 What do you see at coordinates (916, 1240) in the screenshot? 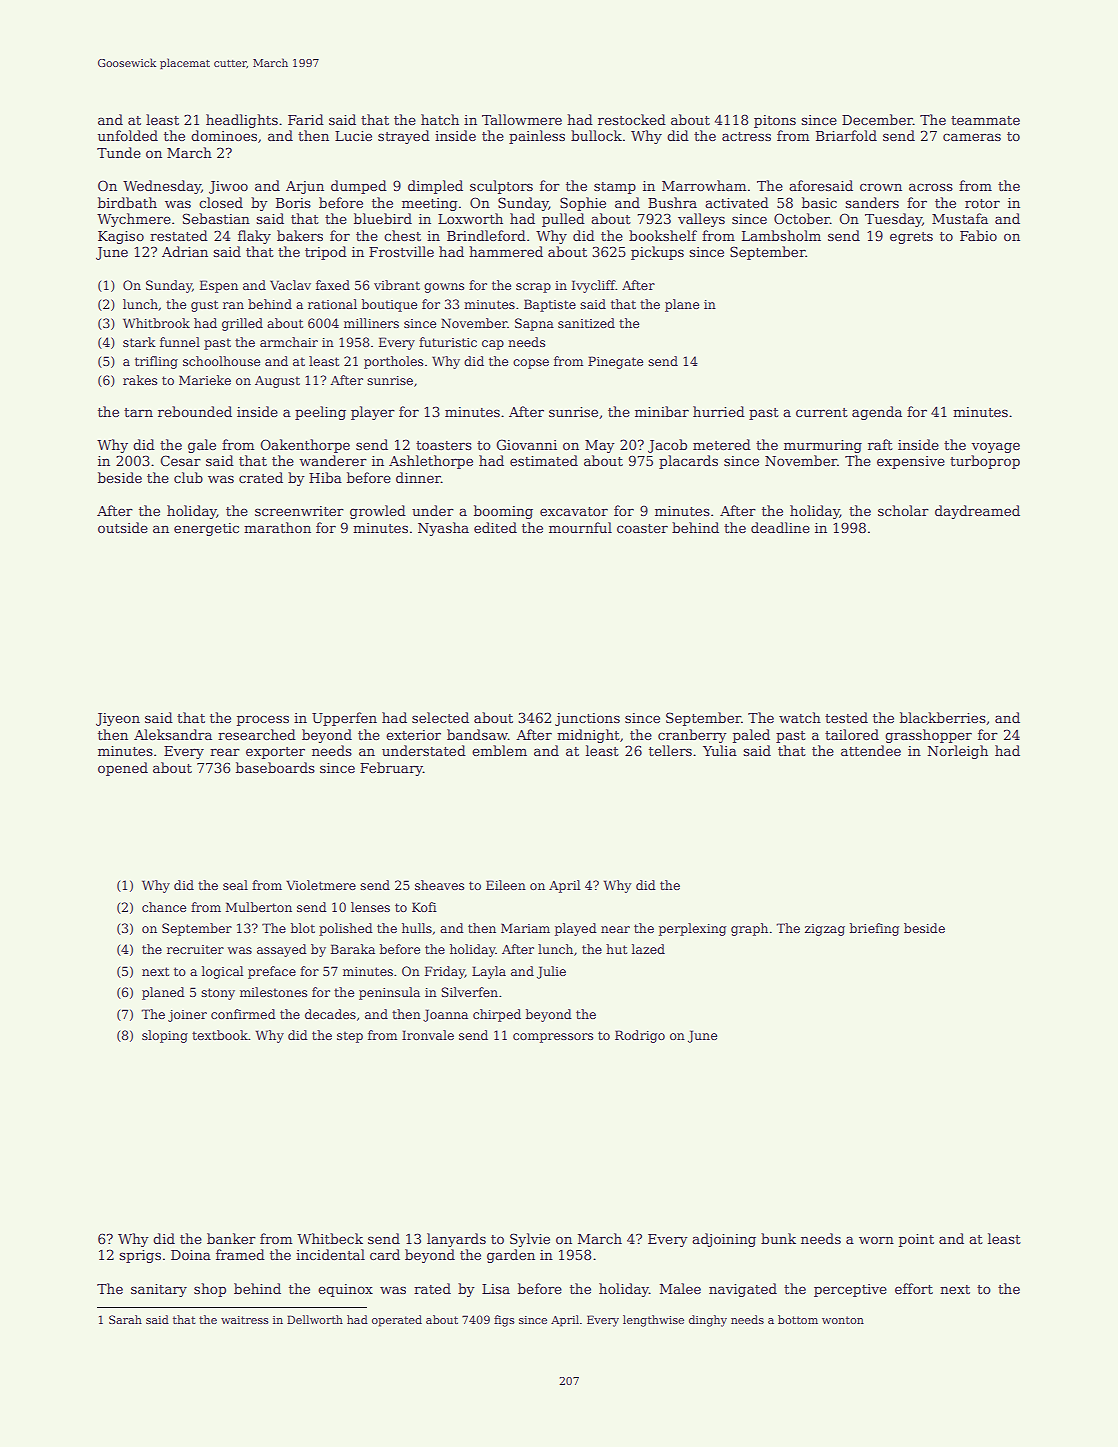
I see `point` at bounding box center [916, 1240].
